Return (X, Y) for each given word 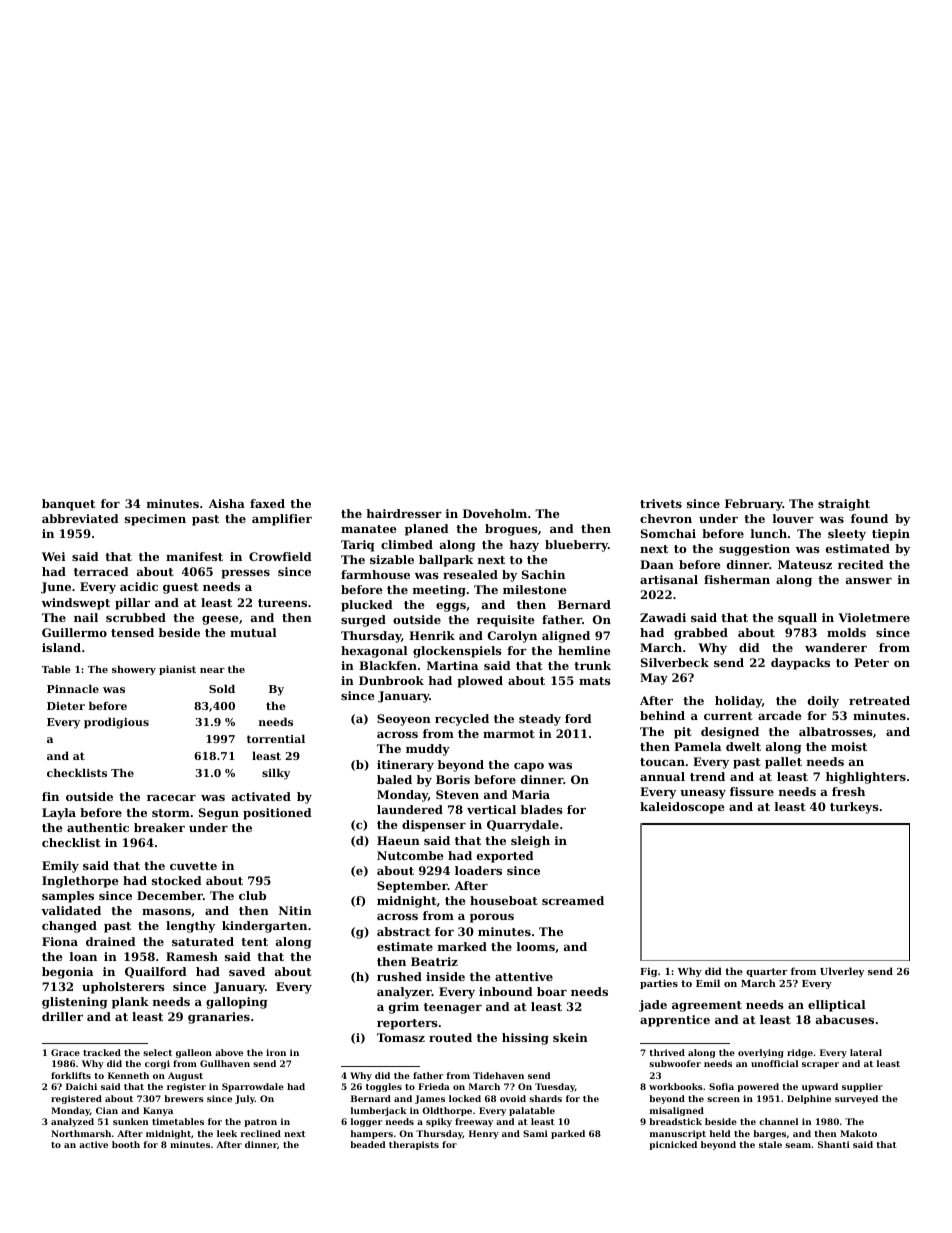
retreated (879, 700)
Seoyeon (404, 720)
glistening (75, 1003)
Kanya (158, 1111)
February (754, 505)
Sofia (721, 1086)
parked (568, 1134)
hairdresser (404, 513)
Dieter (66, 706)
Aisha (227, 503)
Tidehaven (498, 1075)
